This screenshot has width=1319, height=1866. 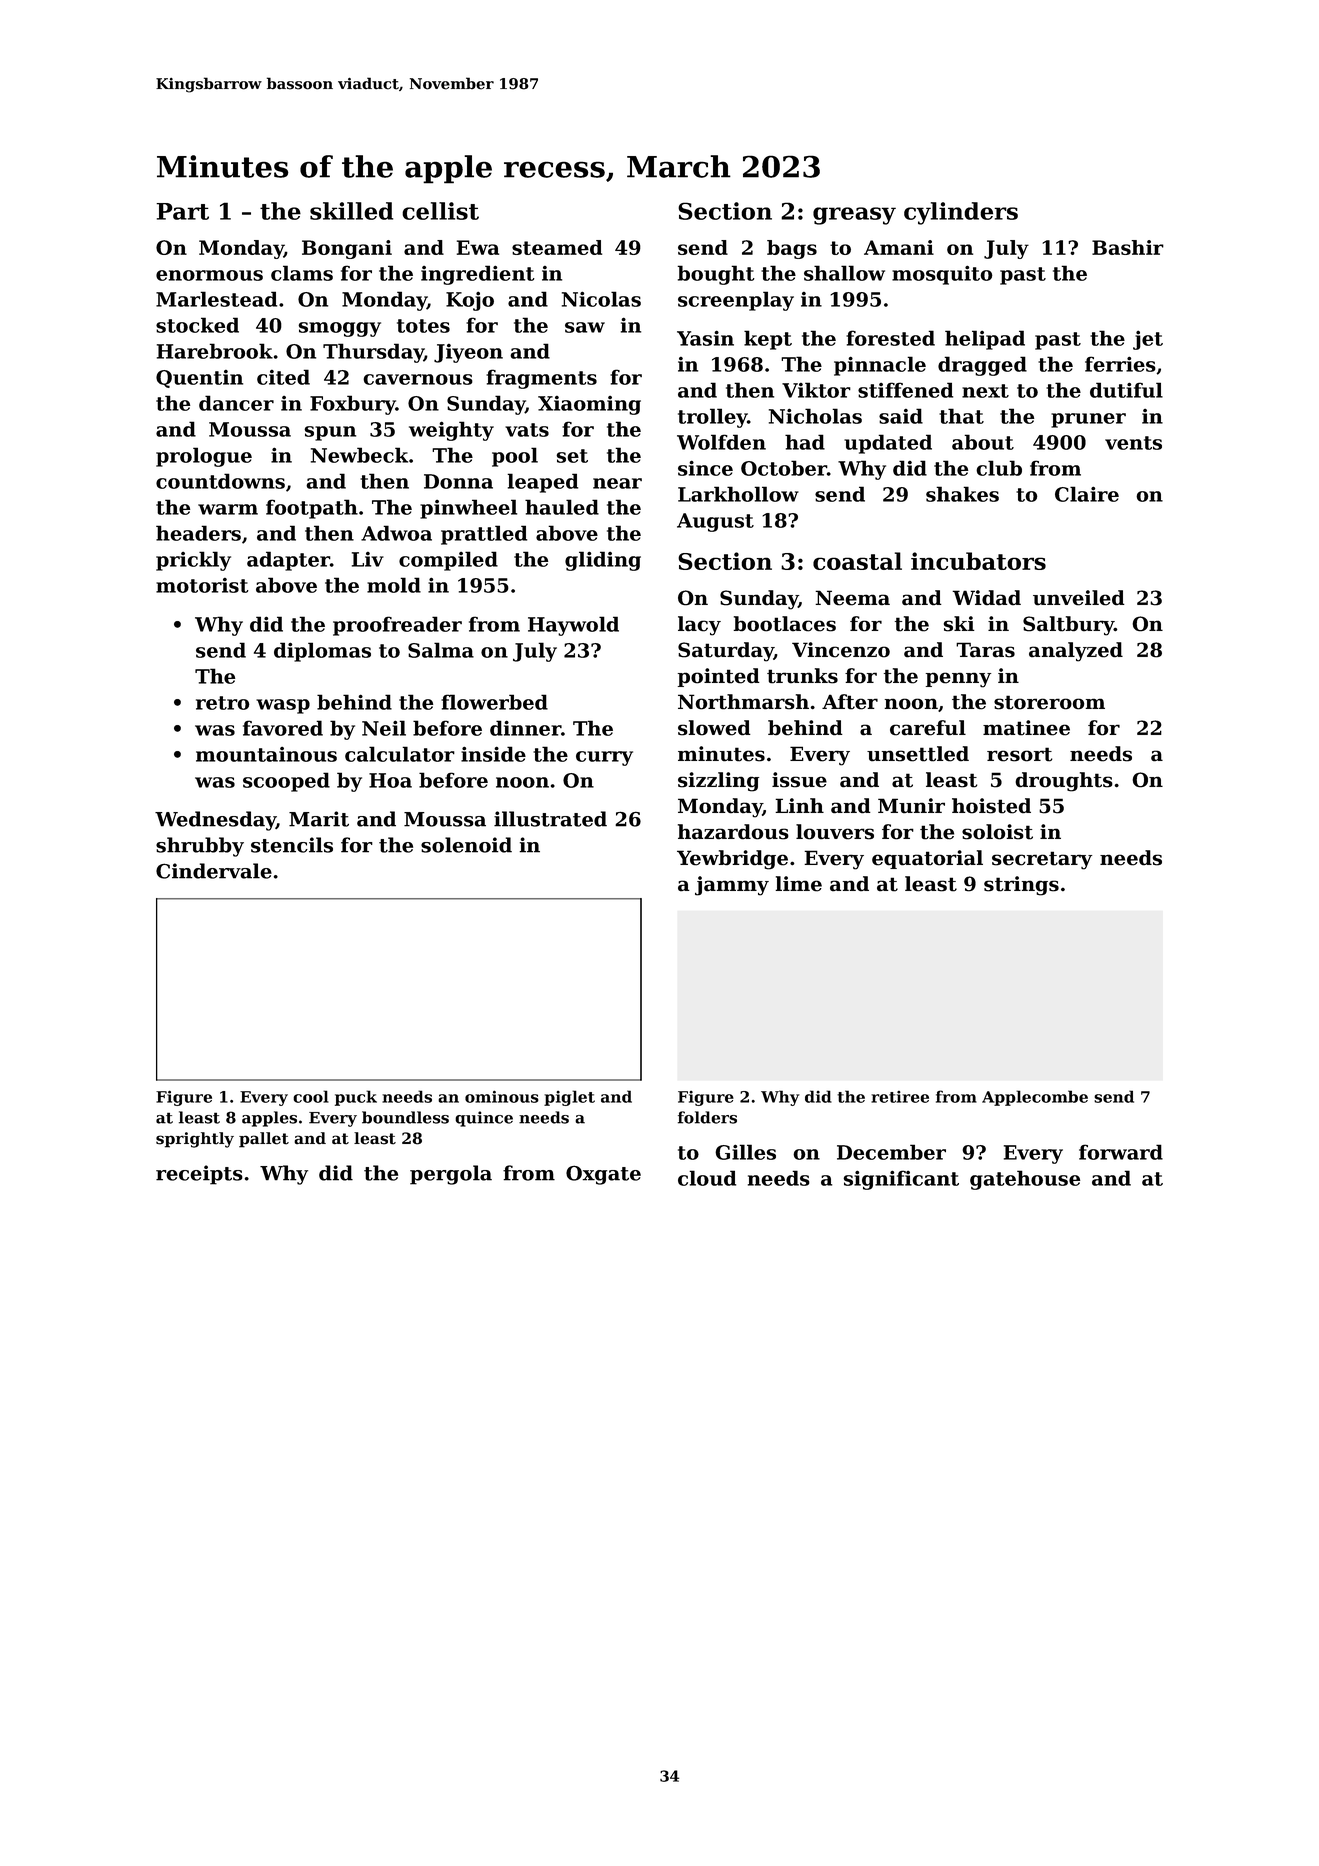 What do you see at coordinates (515, 457) in the screenshot?
I see `pool` at bounding box center [515, 457].
